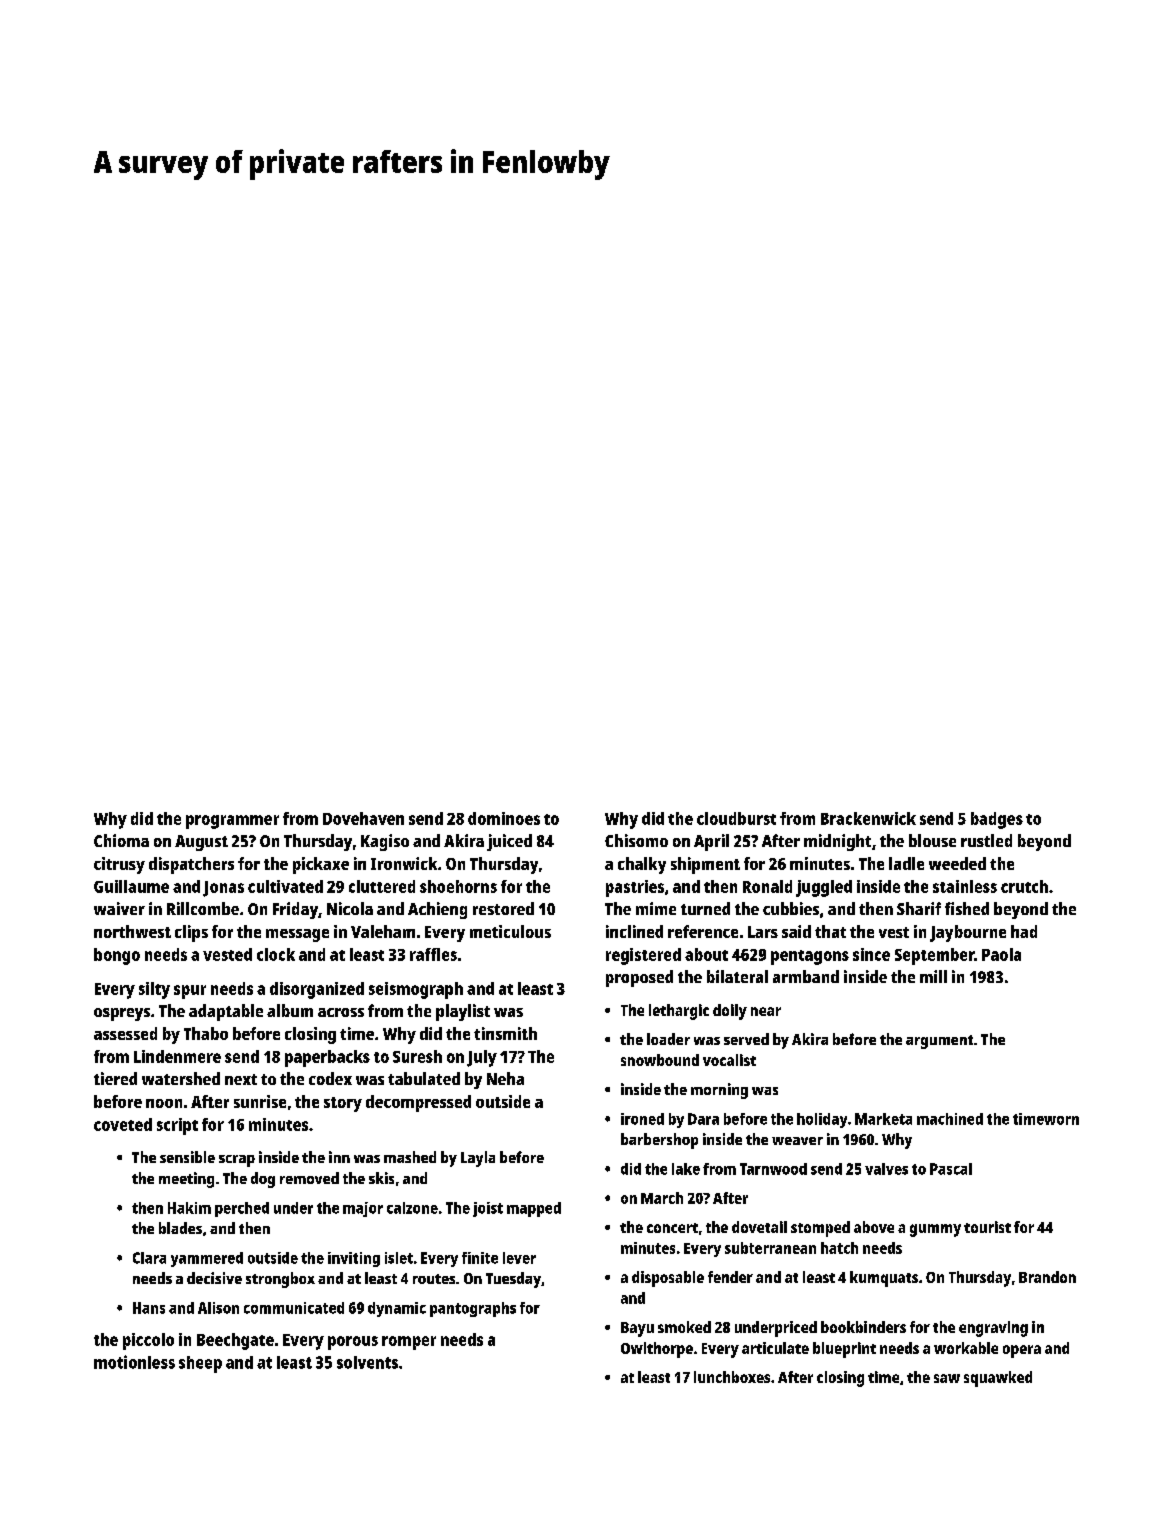 The image size is (1174, 1520). What do you see at coordinates (706, 954) in the screenshot?
I see `about` at bounding box center [706, 954].
